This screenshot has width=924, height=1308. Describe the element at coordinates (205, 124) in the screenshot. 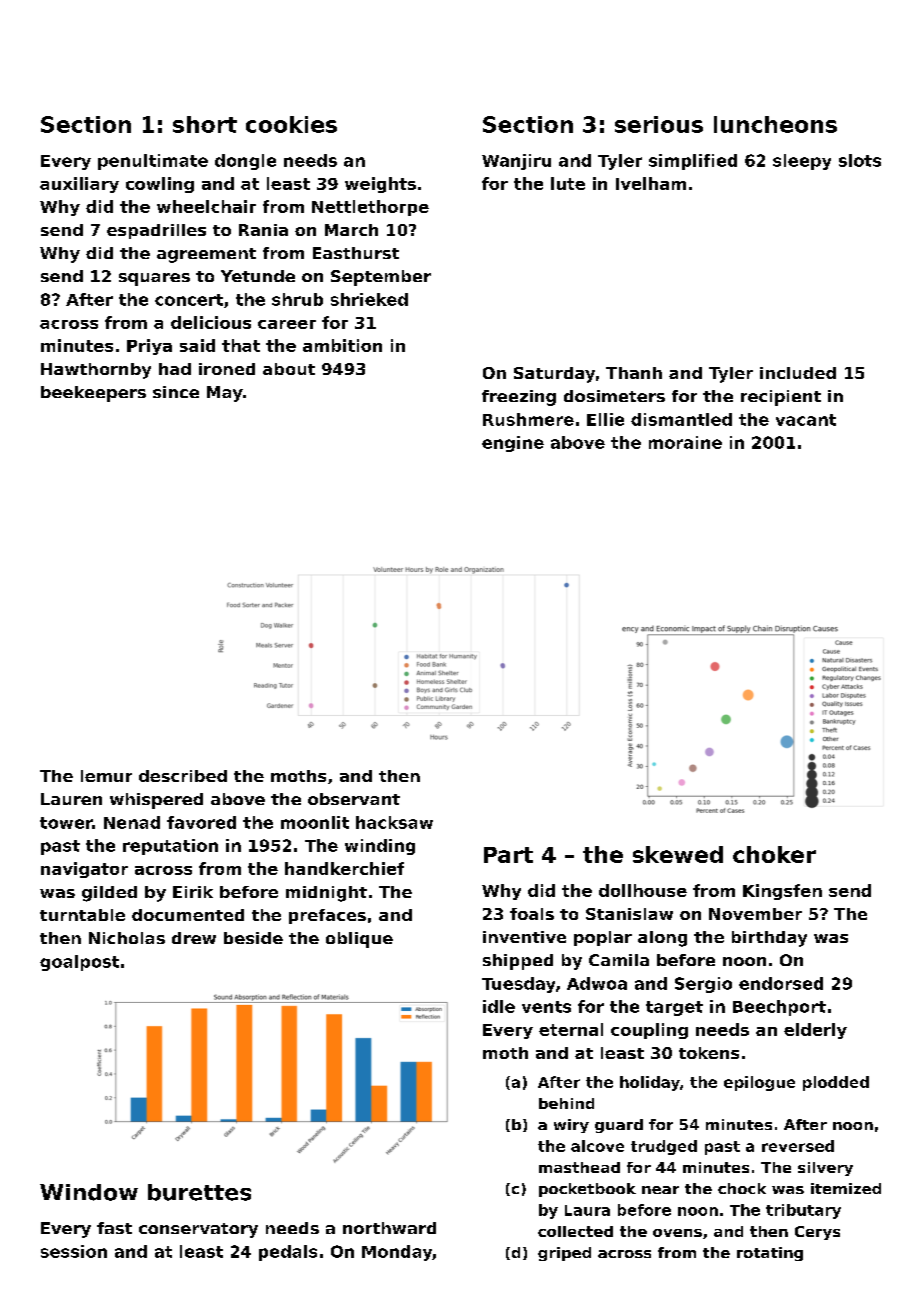

I see `short` at that location.
